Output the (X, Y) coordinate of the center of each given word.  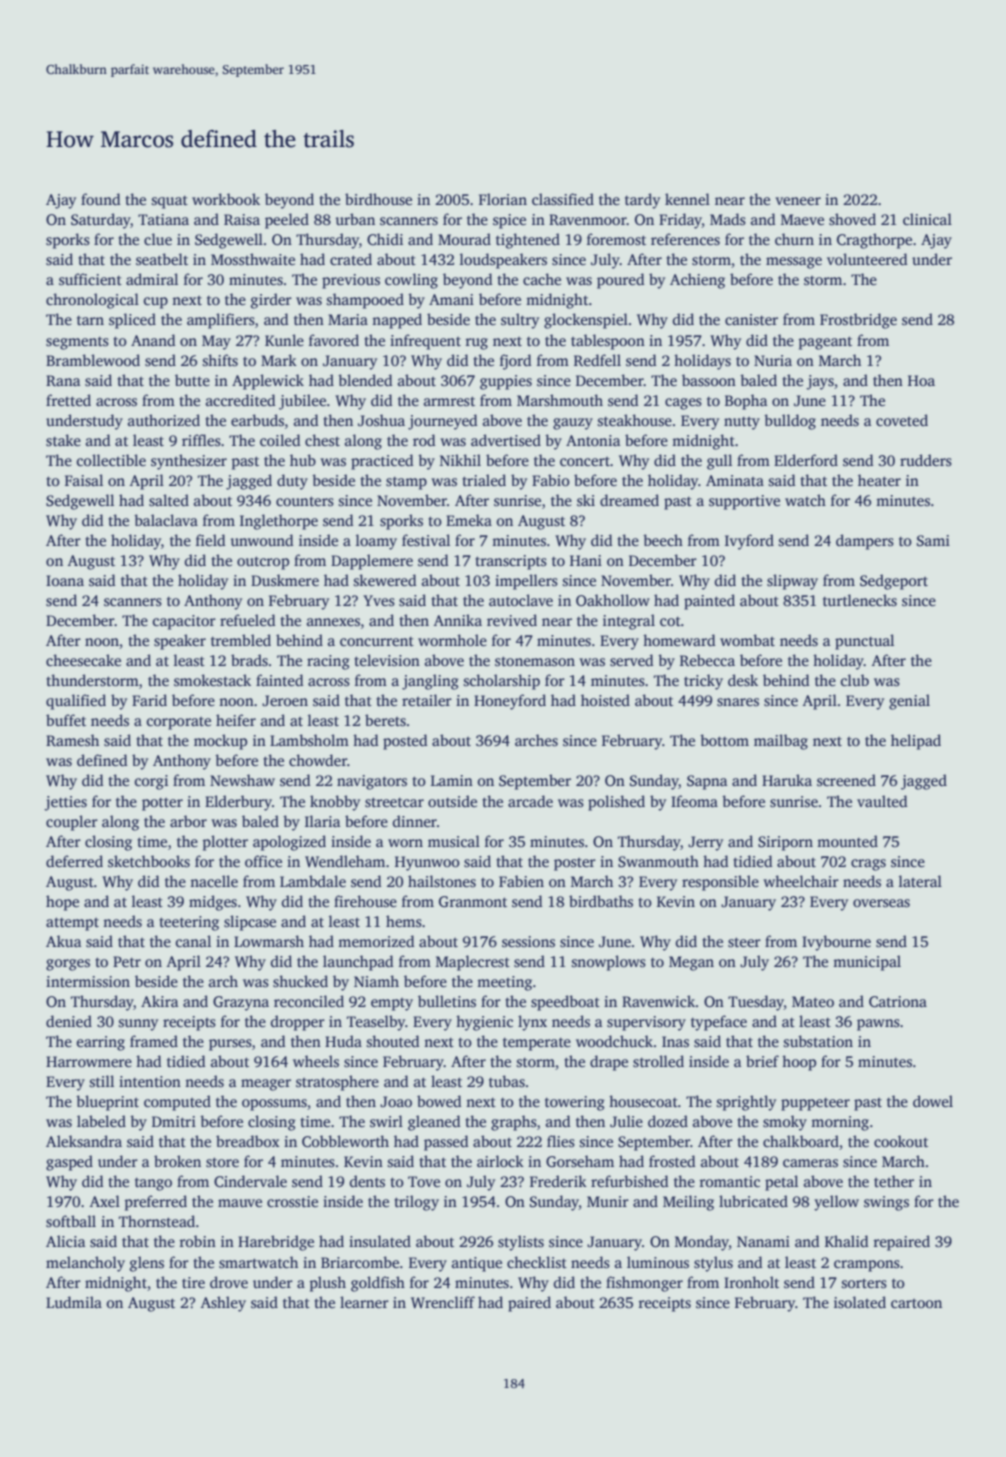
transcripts (511, 562)
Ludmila (74, 1302)
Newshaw (242, 780)
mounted (847, 841)
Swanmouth (658, 861)
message (794, 263)
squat (170, 202)
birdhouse (378, 199)
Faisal (84, 480)
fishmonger (644, 1284)
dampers (865, 542)
